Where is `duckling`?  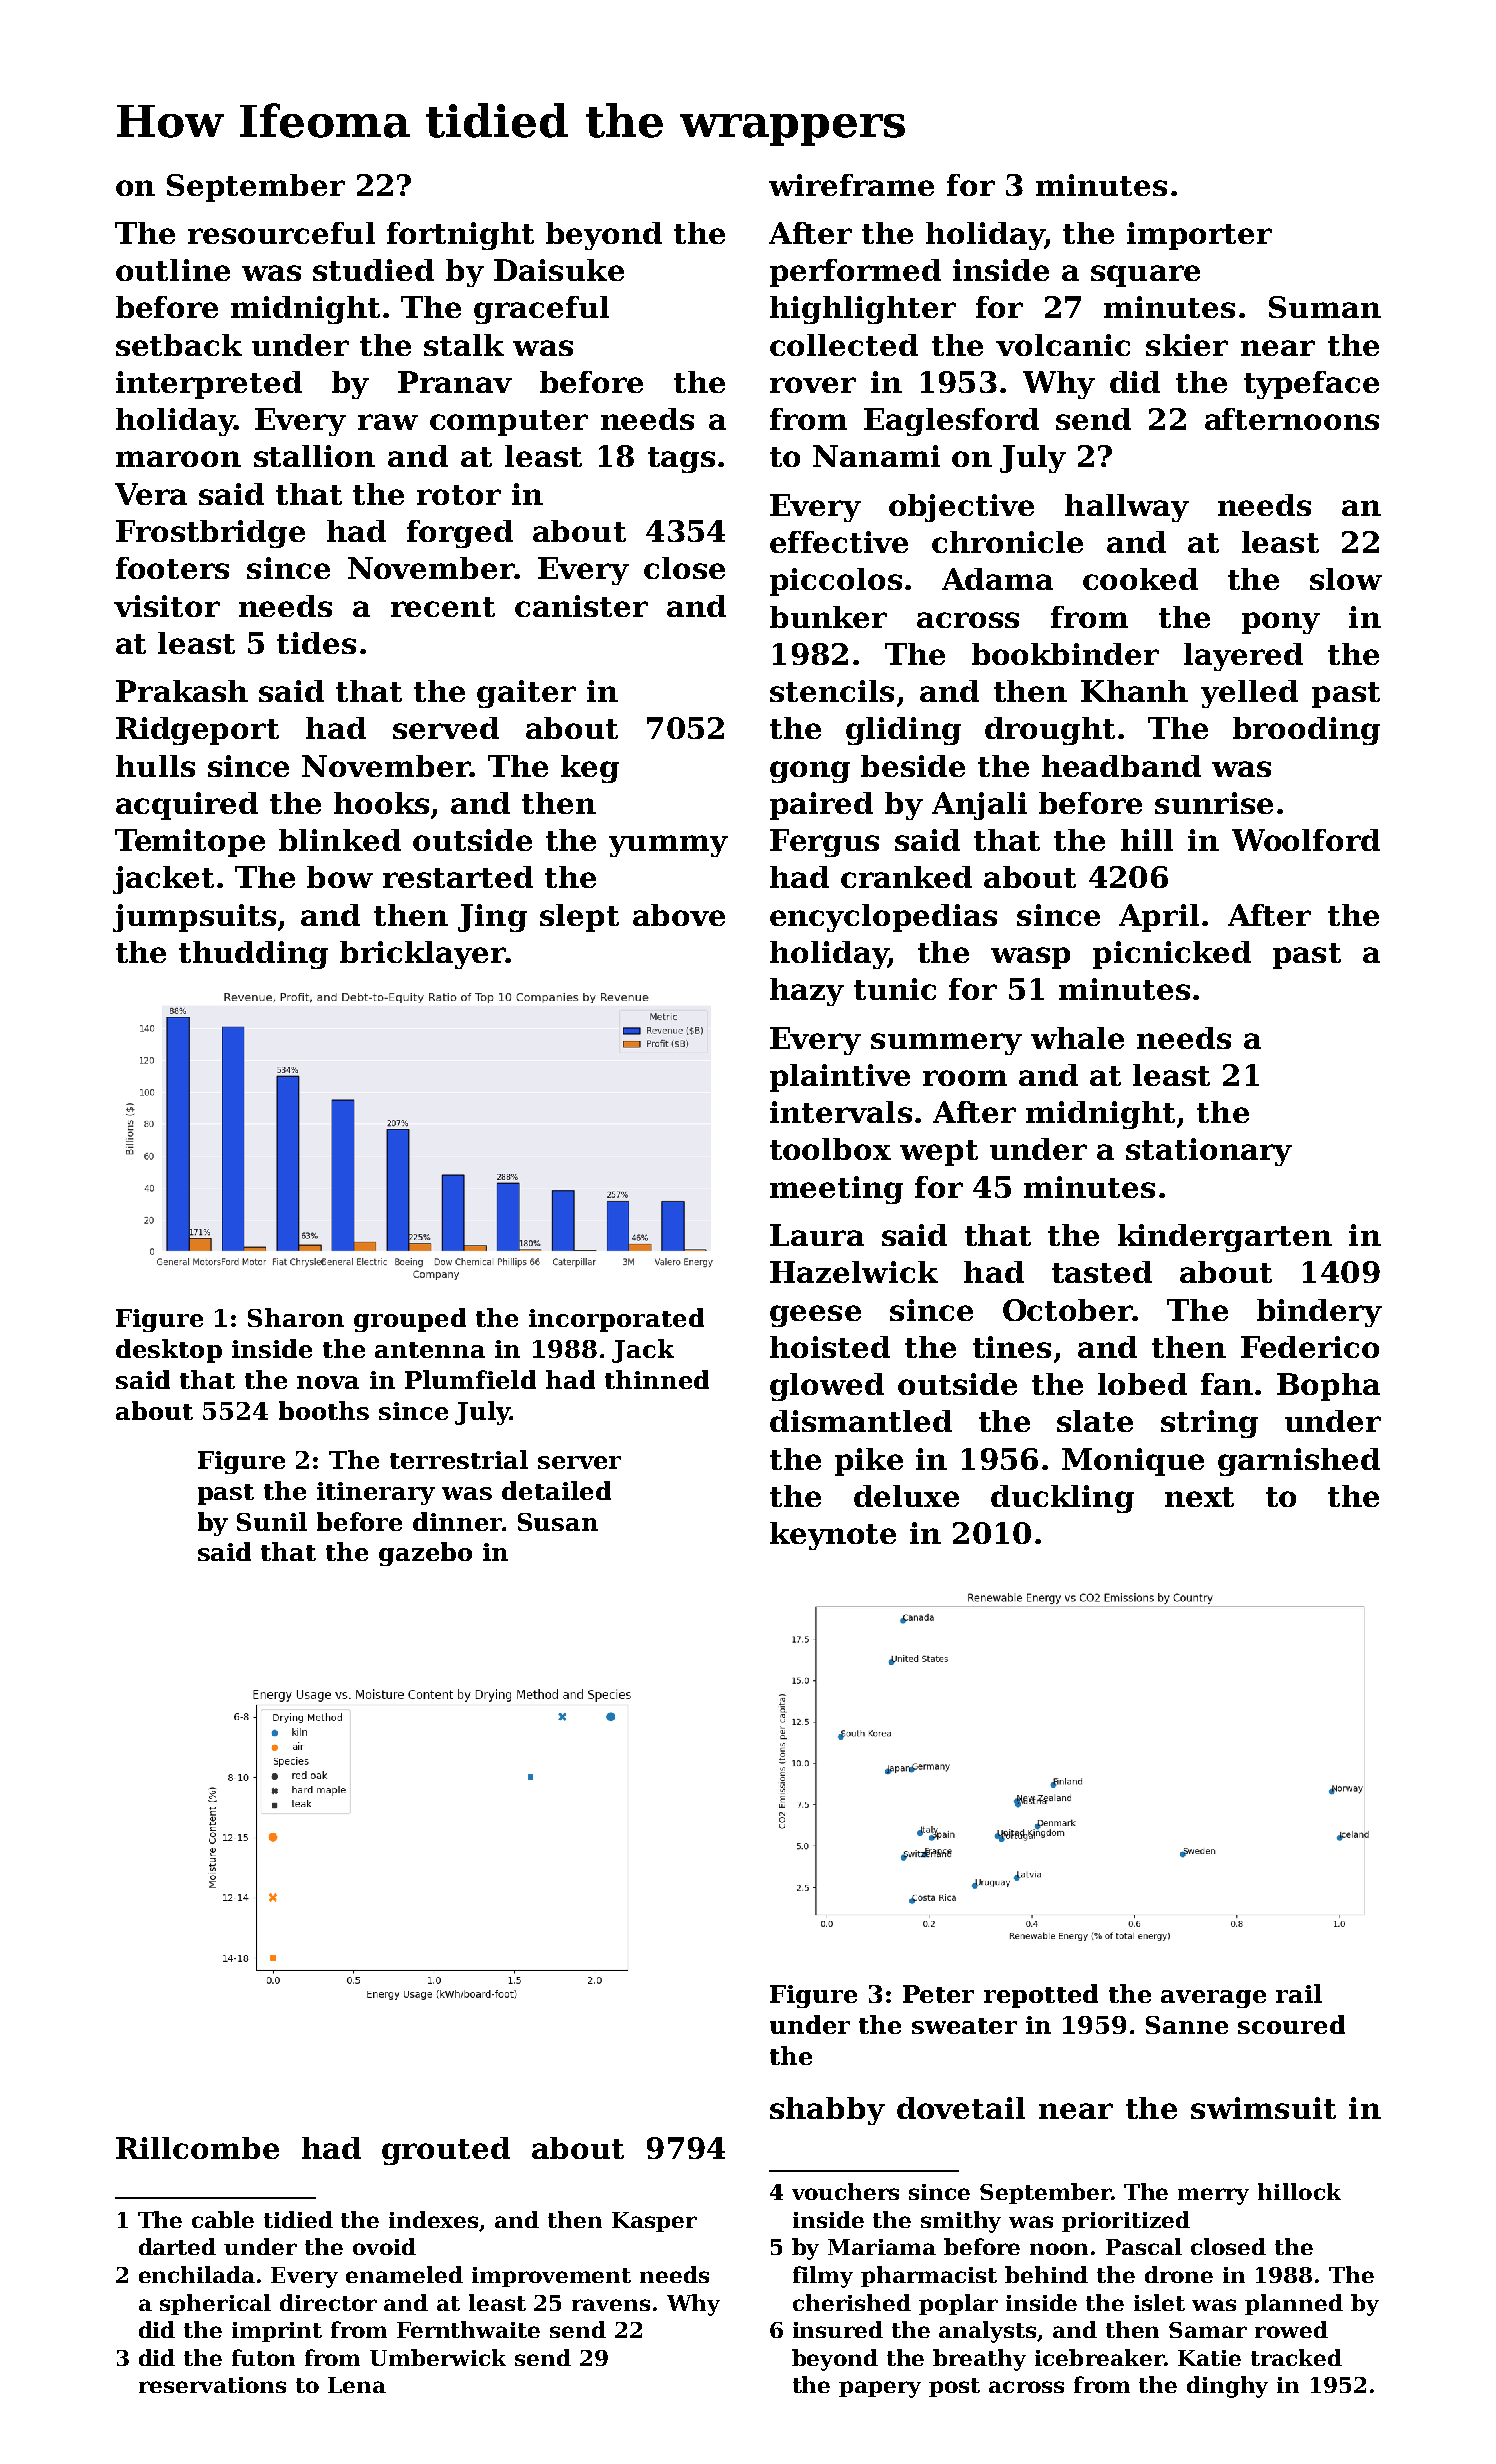
duckling is located at coordinates (1062, 1499).
